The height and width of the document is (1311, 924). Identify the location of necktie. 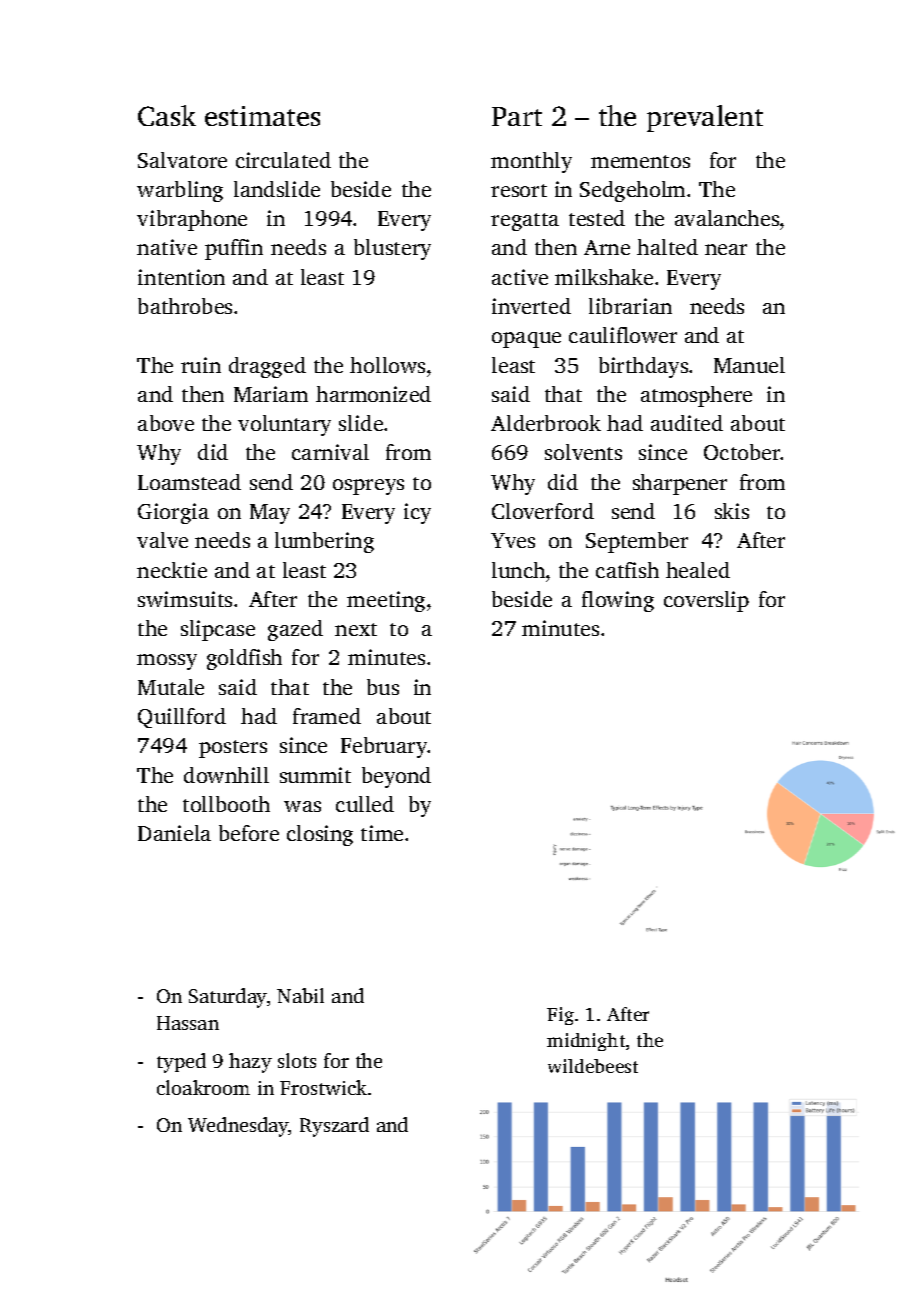
(172, 570).
